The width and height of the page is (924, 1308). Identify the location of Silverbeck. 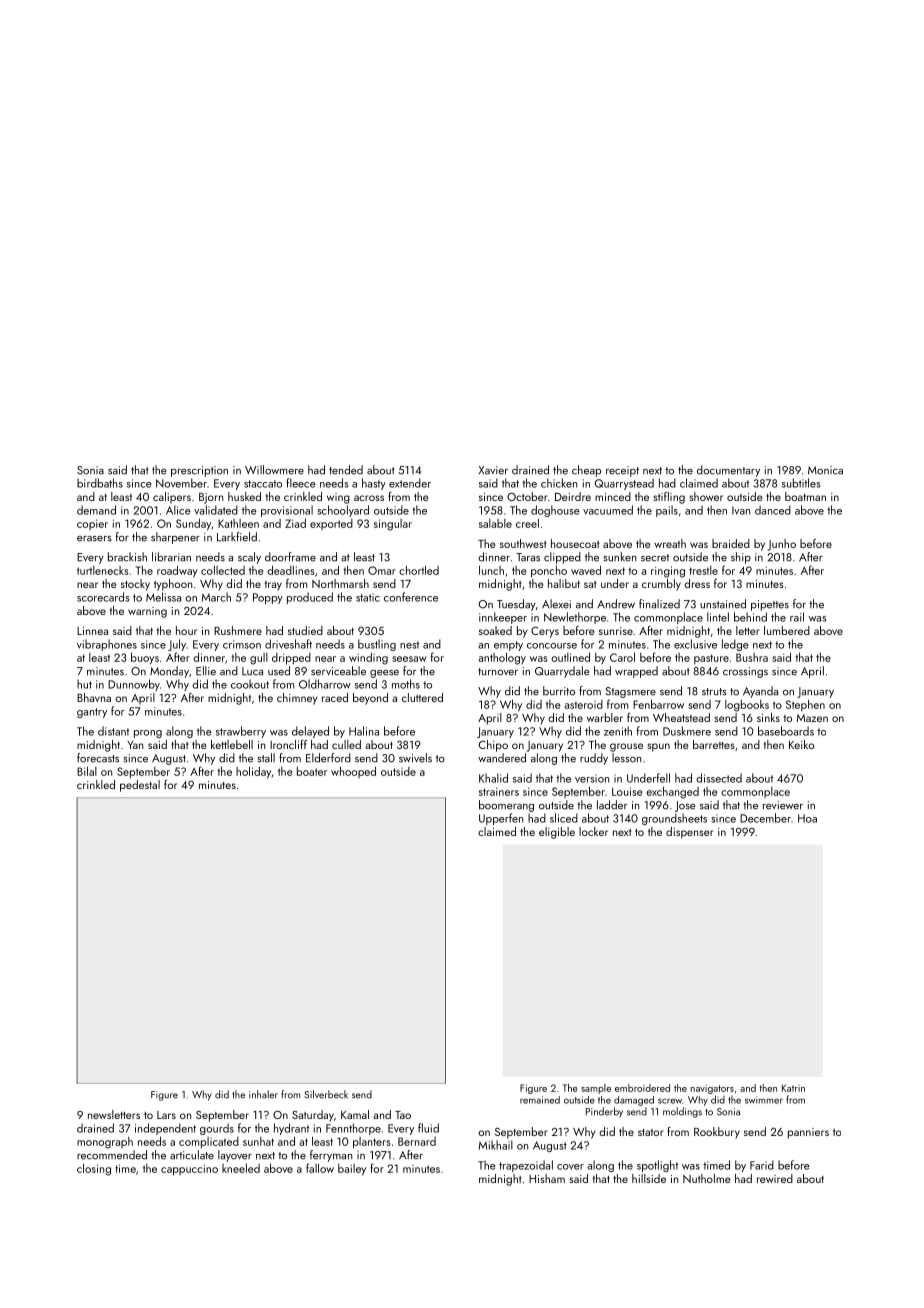
(326, 1094).
